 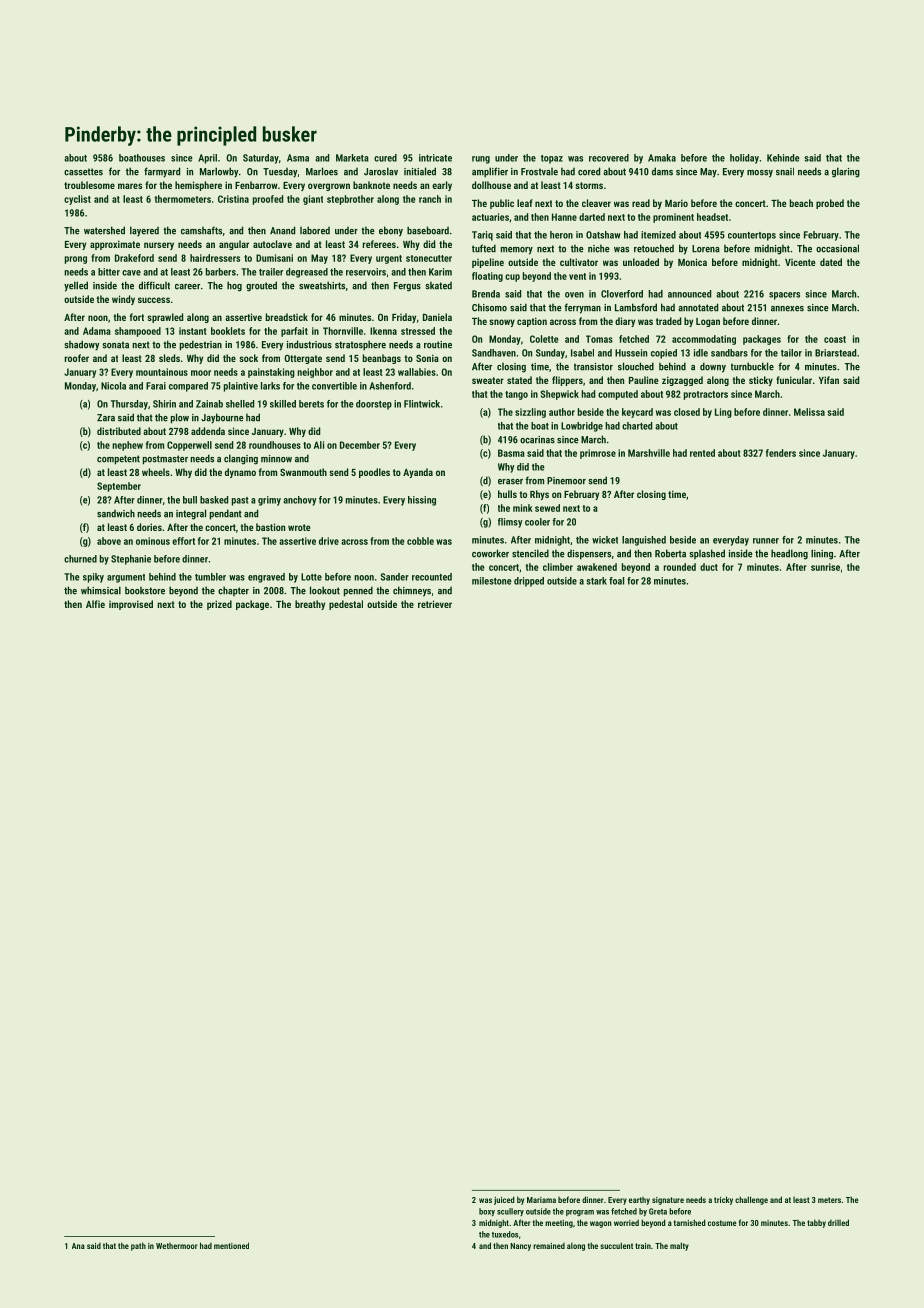 I want to click on tumbler, so click(x=210, y=577).
